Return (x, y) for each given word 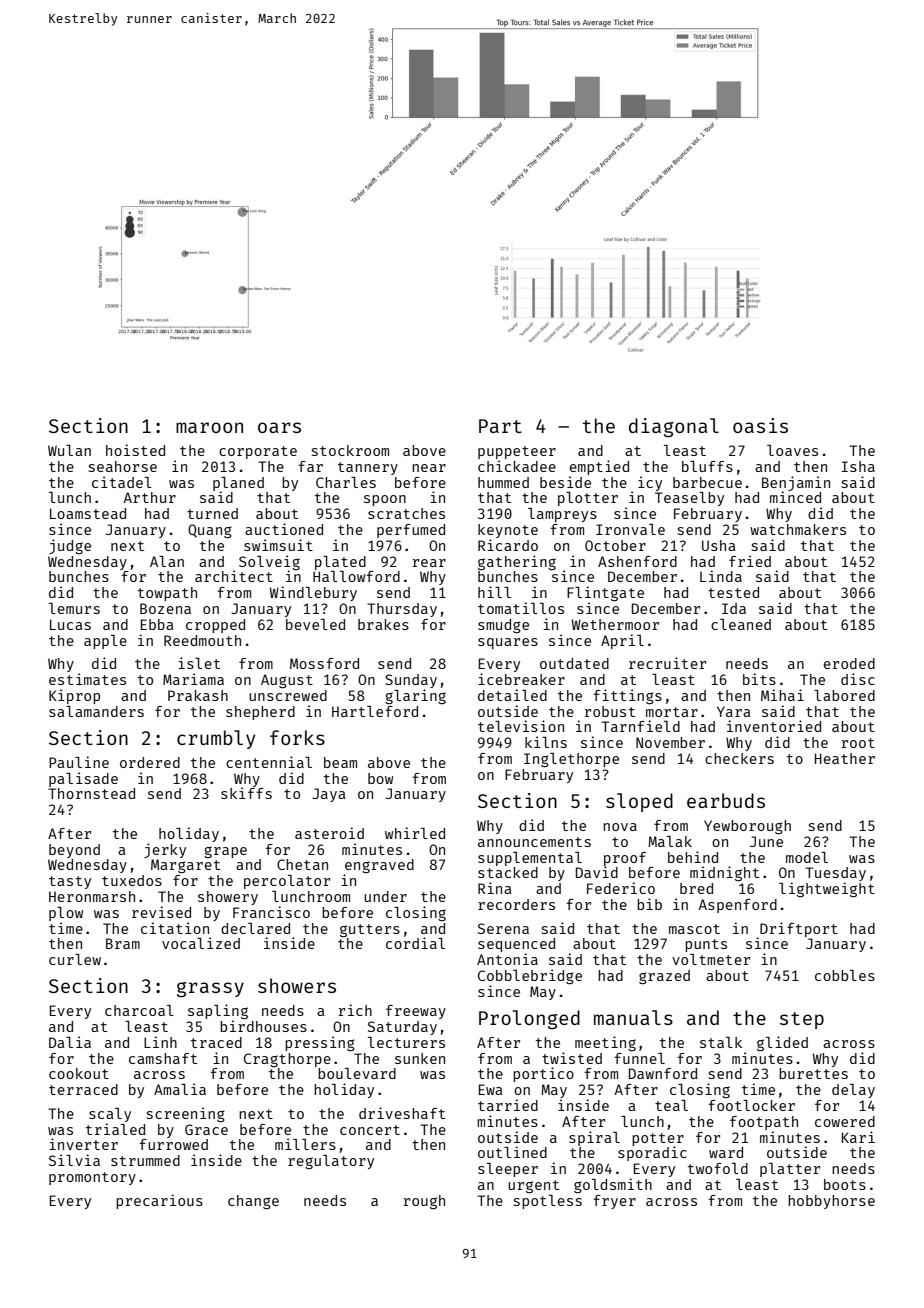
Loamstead (88, 513)
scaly (110, 1115)
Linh (160, 1042)
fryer (614, 1202)
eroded (849, 663)
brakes (383, 624)
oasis (760, 425)
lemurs (74, 608)
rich (355, 1010)
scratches (406, 513)
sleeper (508, 1170)
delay (853, 1091)
